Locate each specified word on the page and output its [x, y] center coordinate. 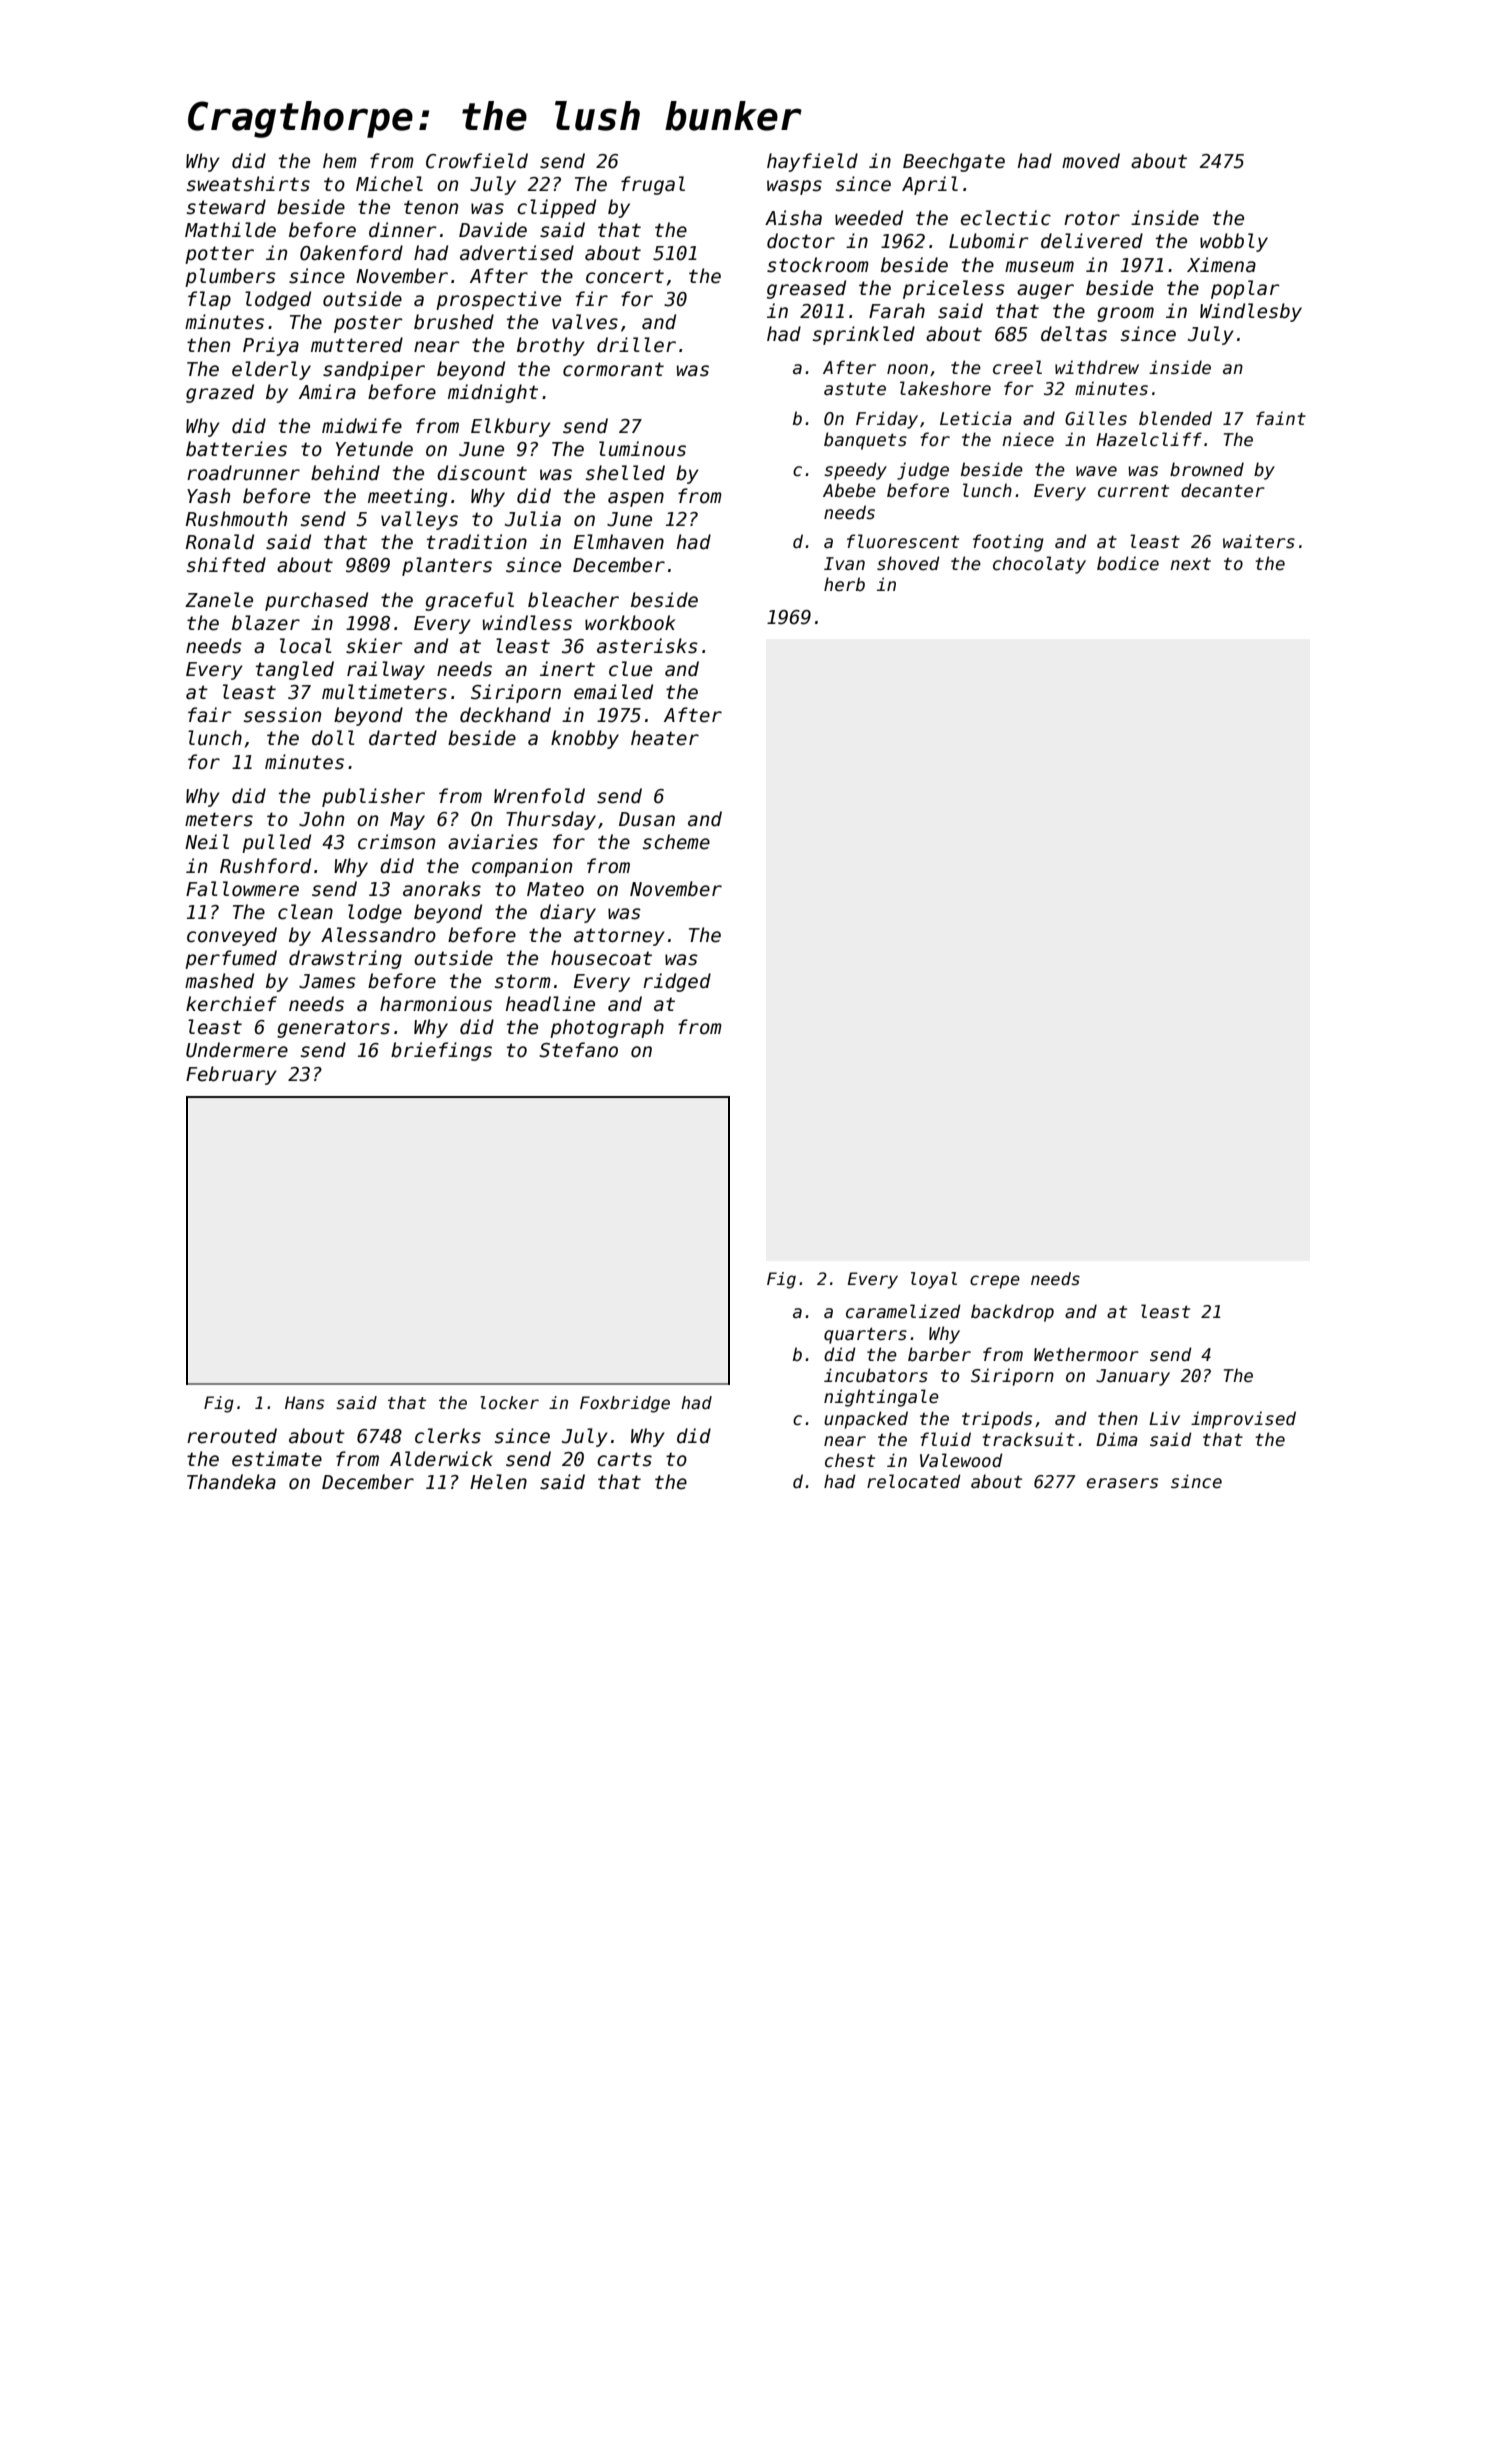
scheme [676, 842]
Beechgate [954, 162]
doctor [801, 241]
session [282, 715]
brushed [454, 322]
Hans [304, 1403]
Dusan [647, 819]
